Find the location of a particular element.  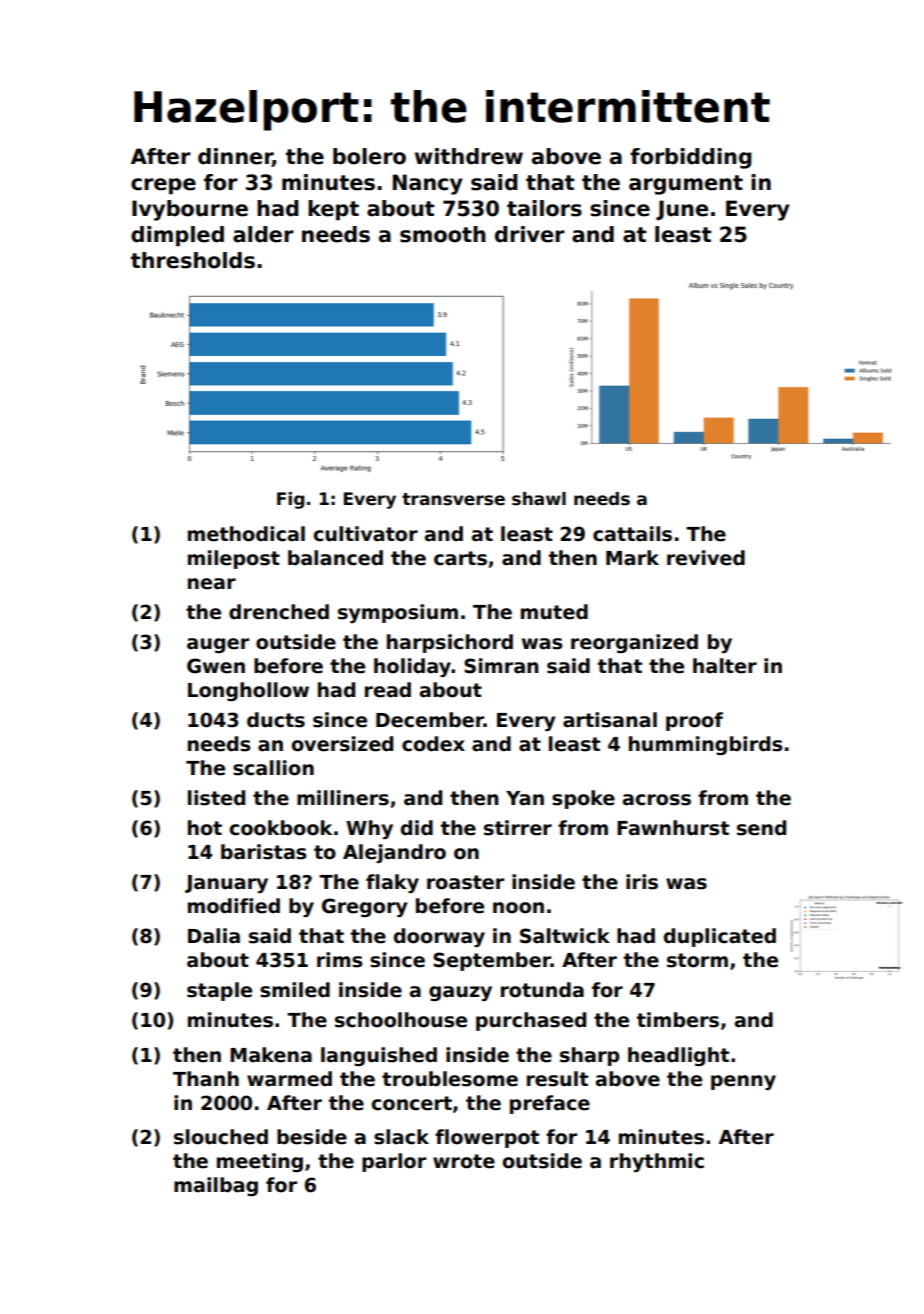

milepost is located at coordinates (234, 559).
